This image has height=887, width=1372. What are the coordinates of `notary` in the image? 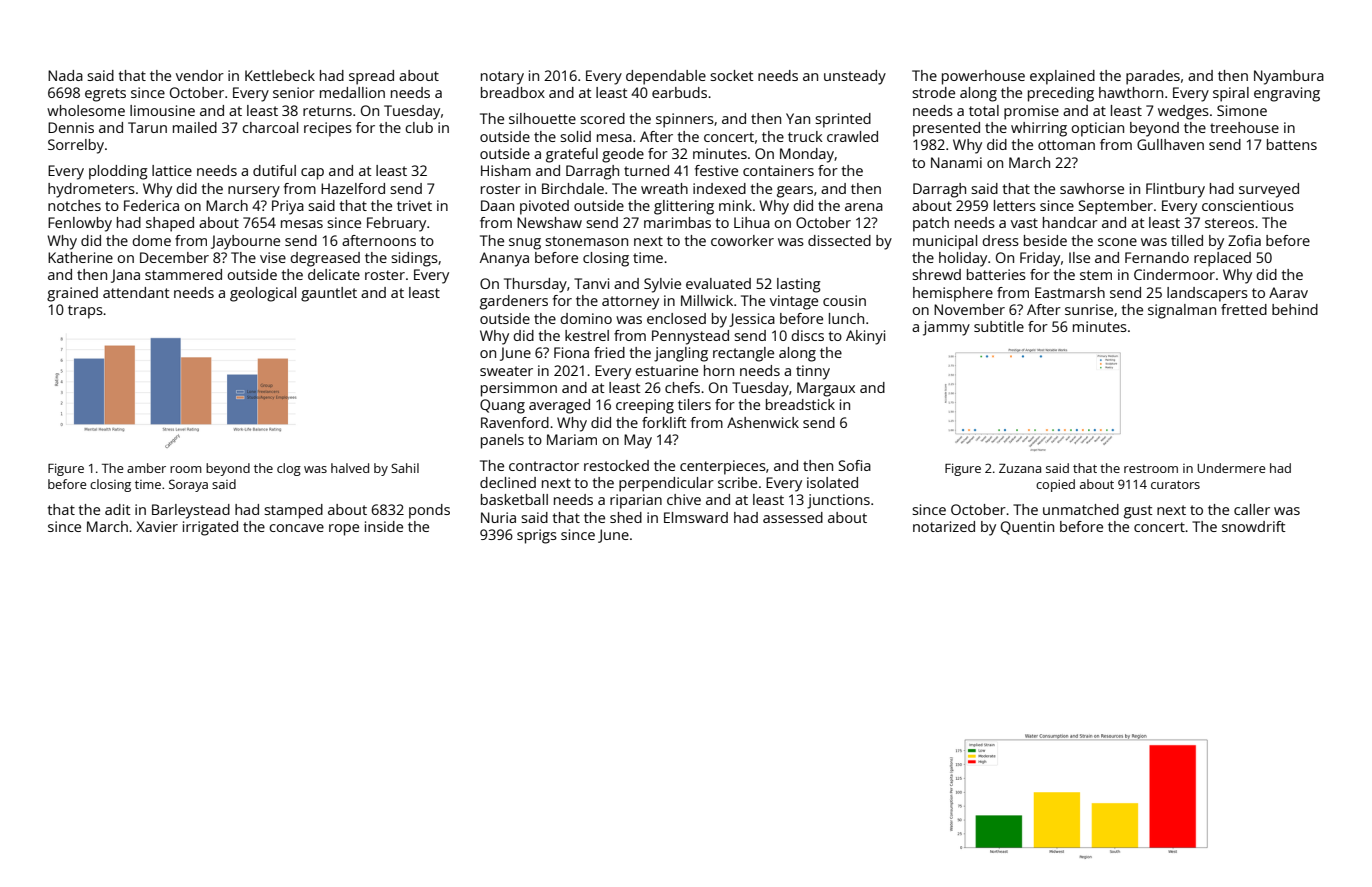 It's located at (502, 78).
